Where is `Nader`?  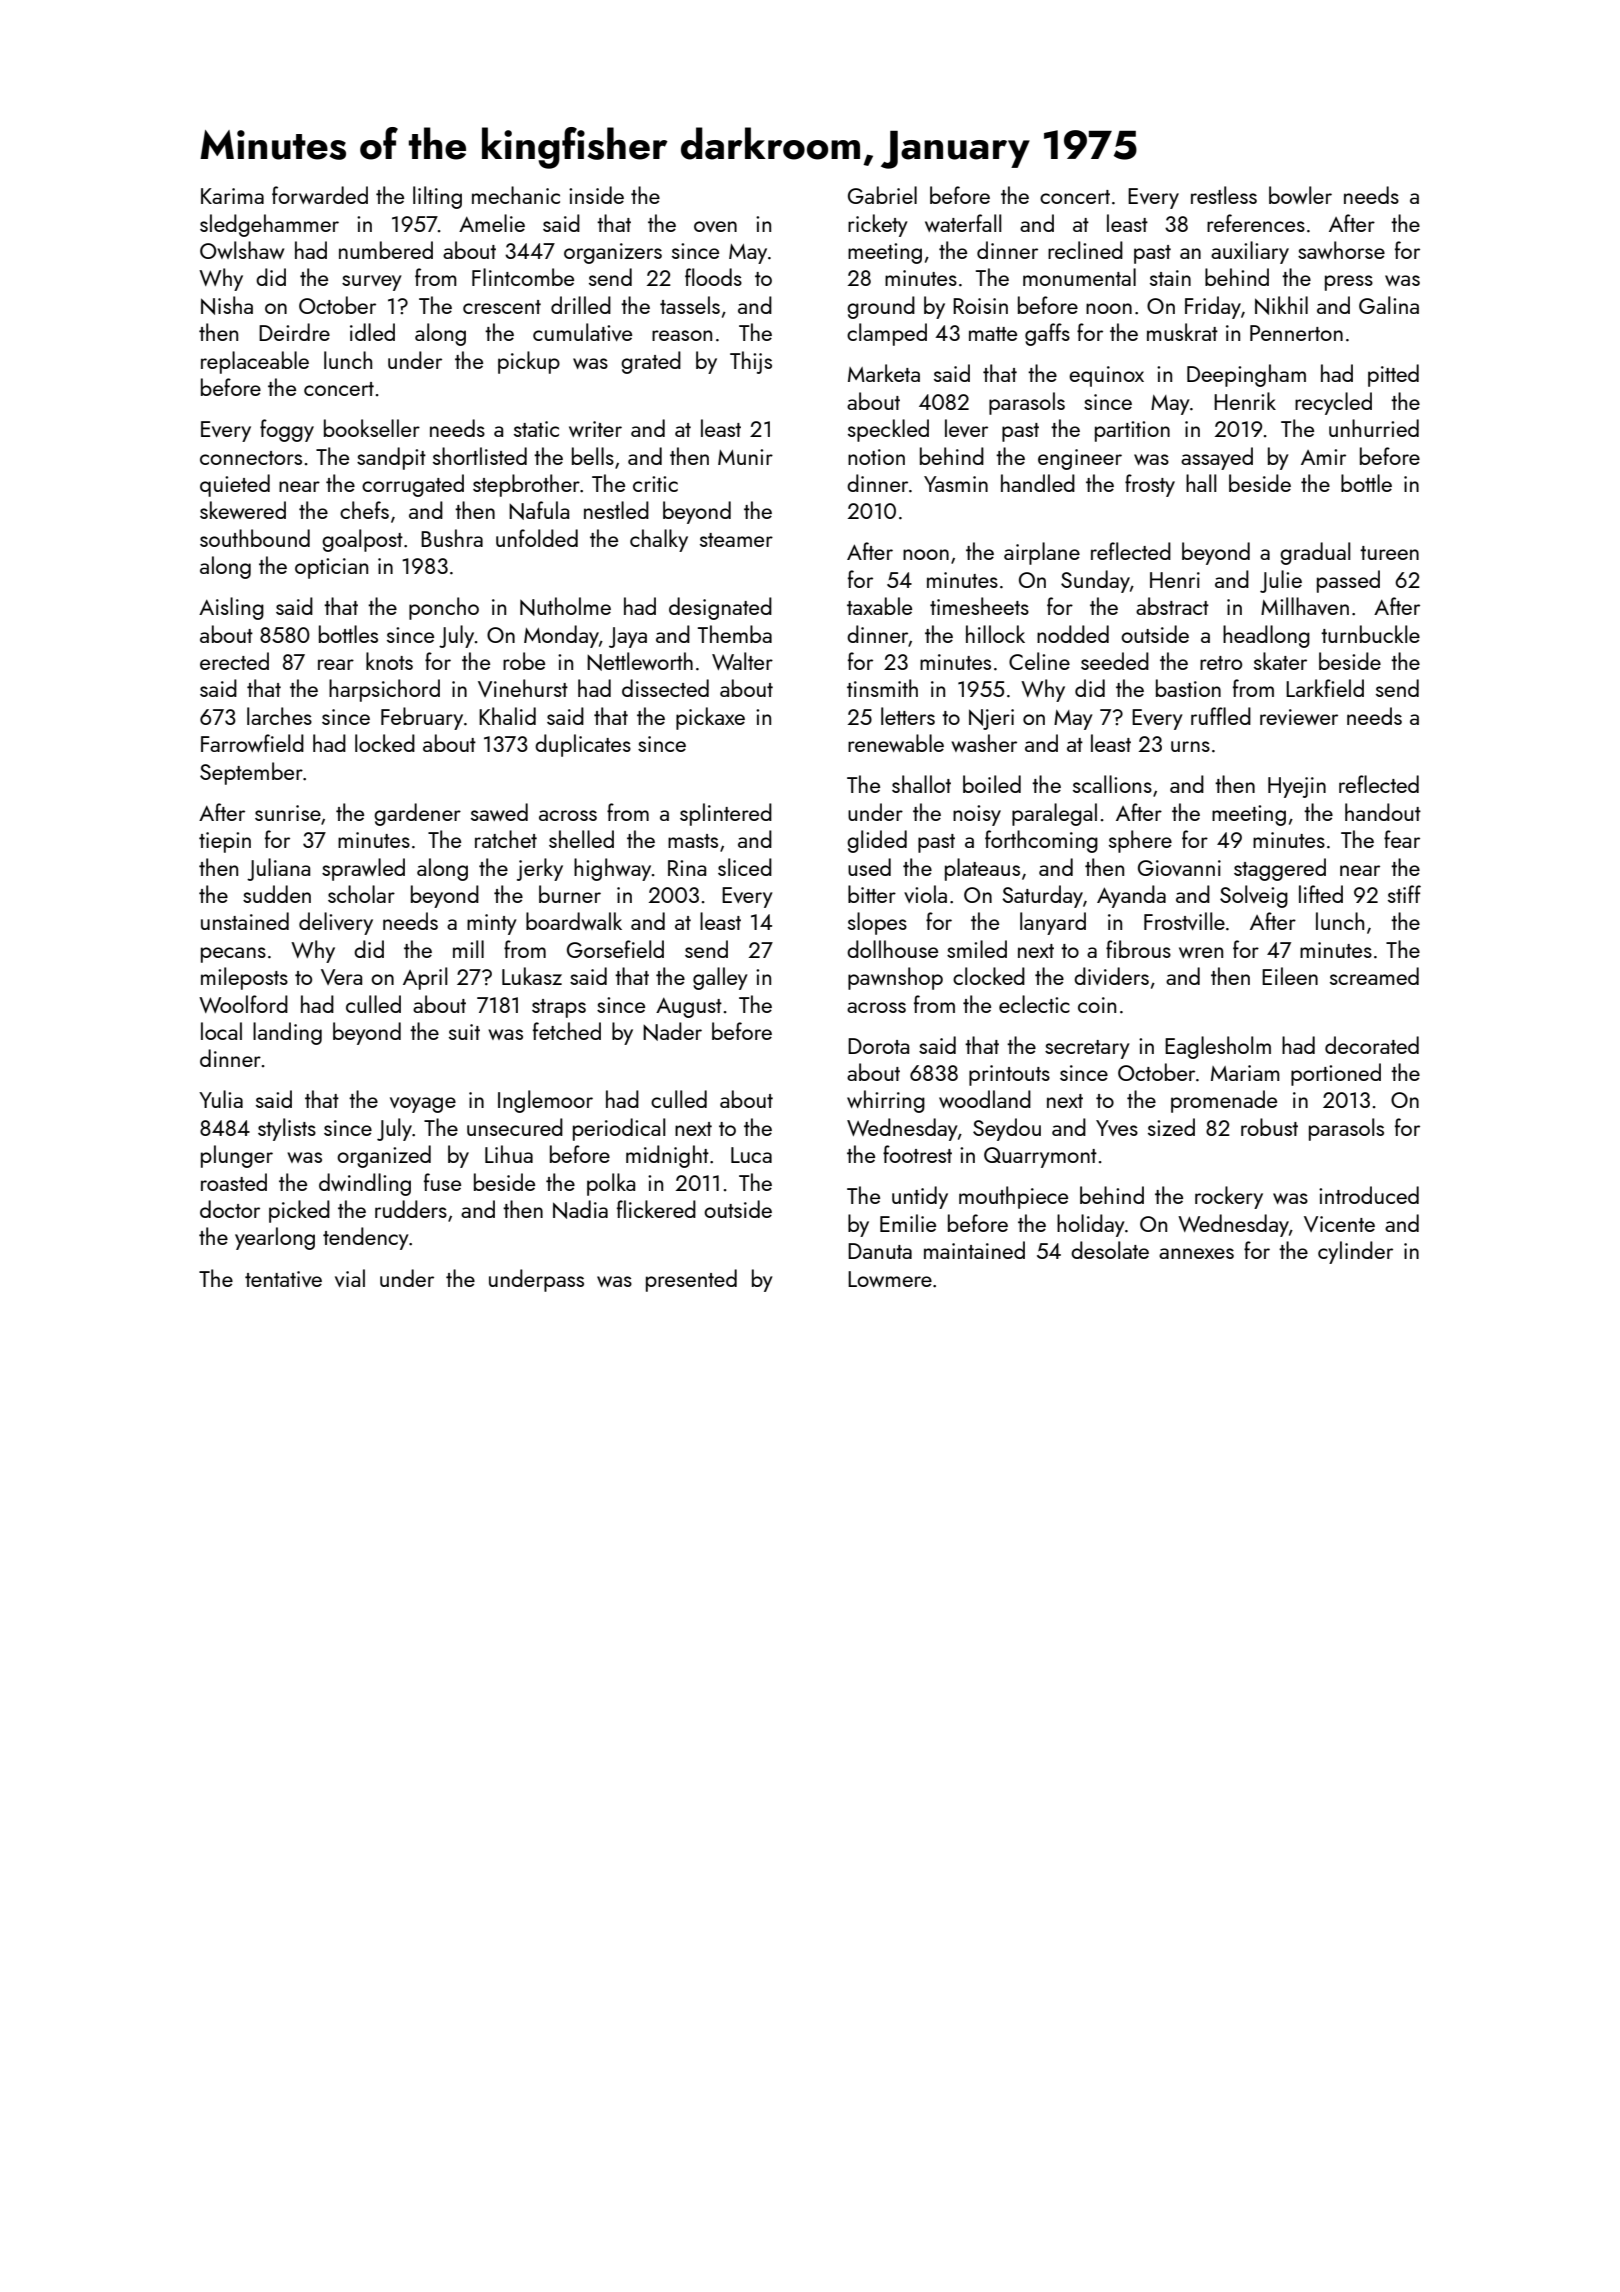
Nader is located at coordinates (672, 1031).
